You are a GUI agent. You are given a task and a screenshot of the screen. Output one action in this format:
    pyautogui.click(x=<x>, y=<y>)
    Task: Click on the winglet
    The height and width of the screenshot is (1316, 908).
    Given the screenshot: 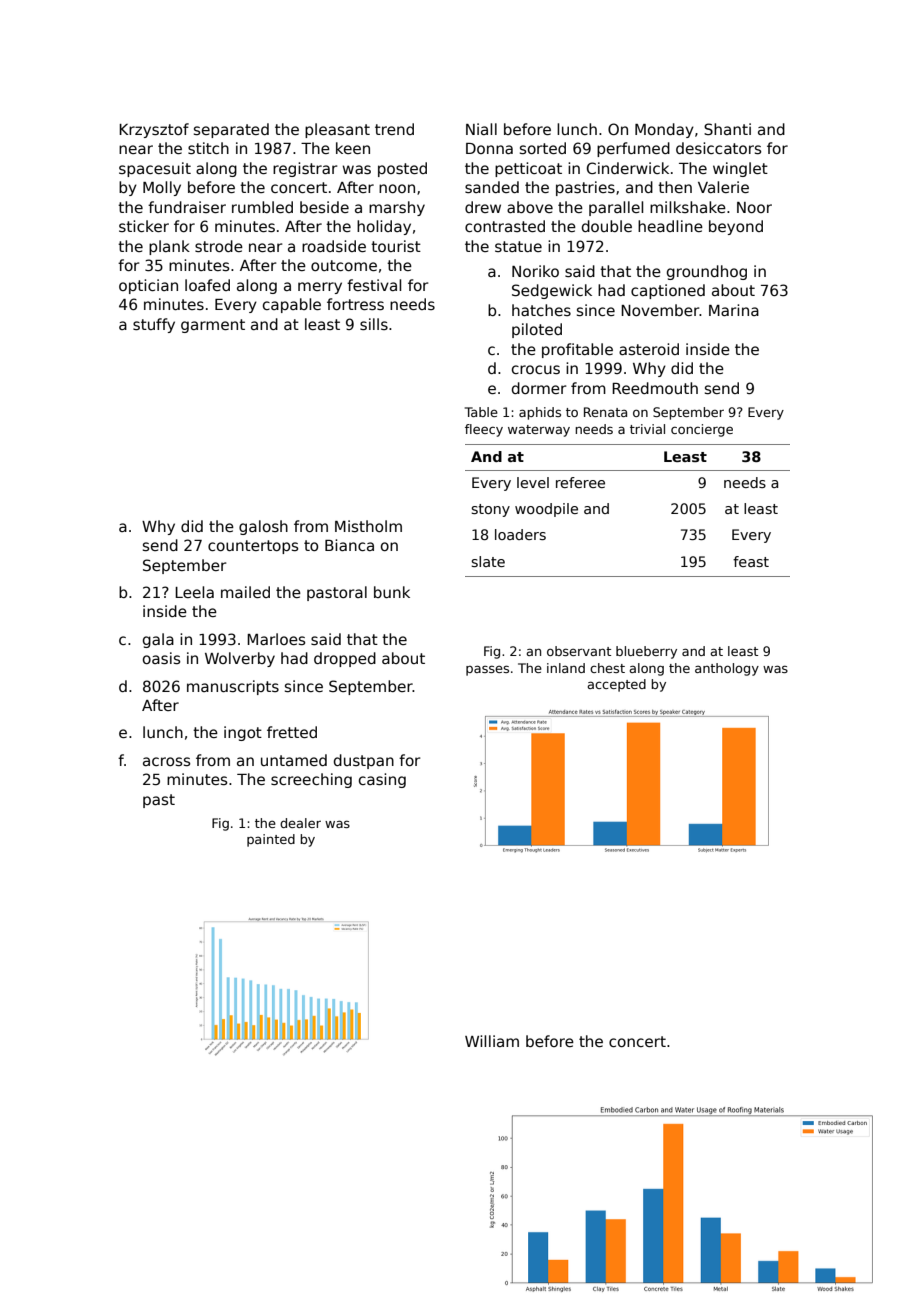 What is the action you would take?
    pyautogui.click(x=740, y=169)
